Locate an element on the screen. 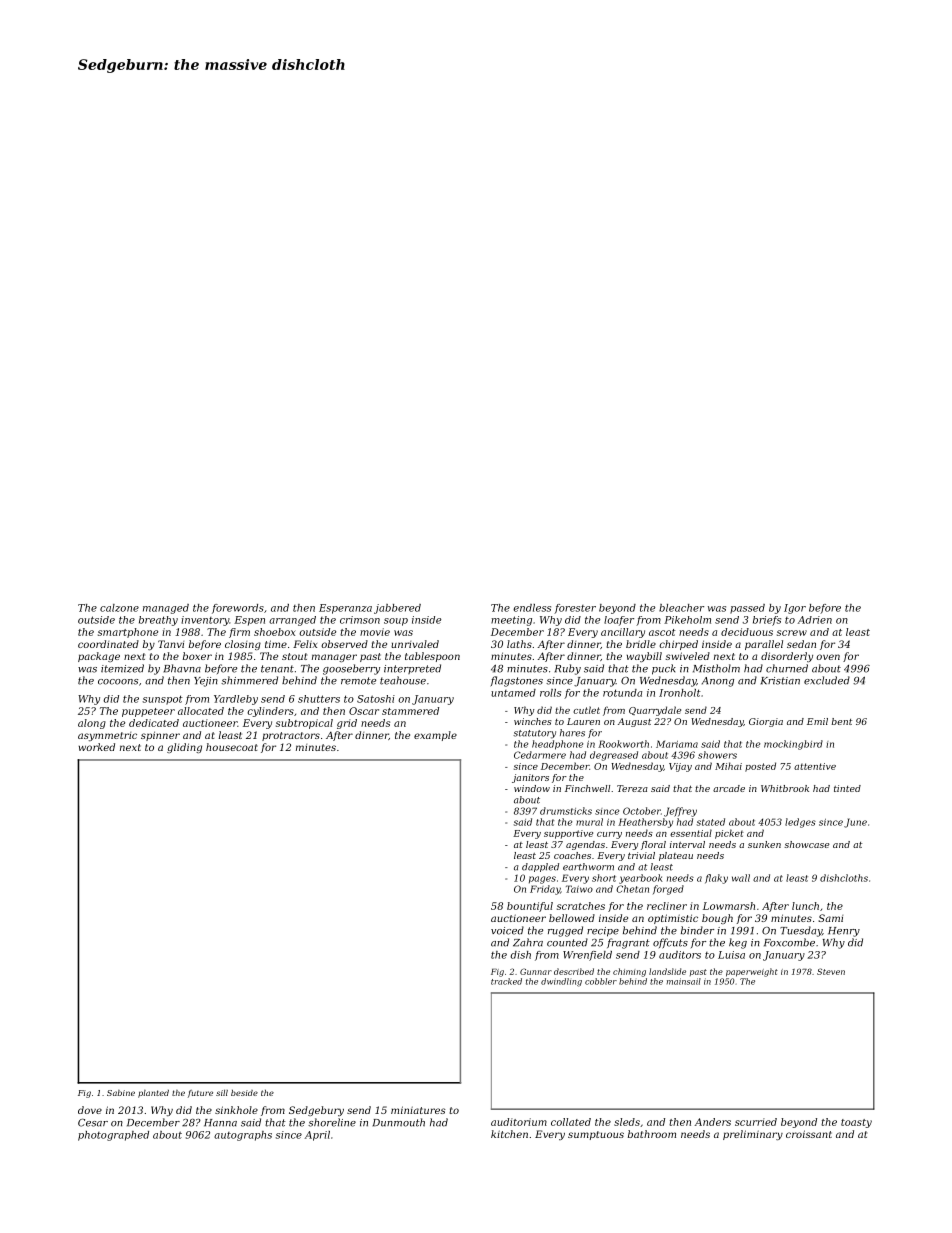  photographed is located at coordinates (113, 1136).
